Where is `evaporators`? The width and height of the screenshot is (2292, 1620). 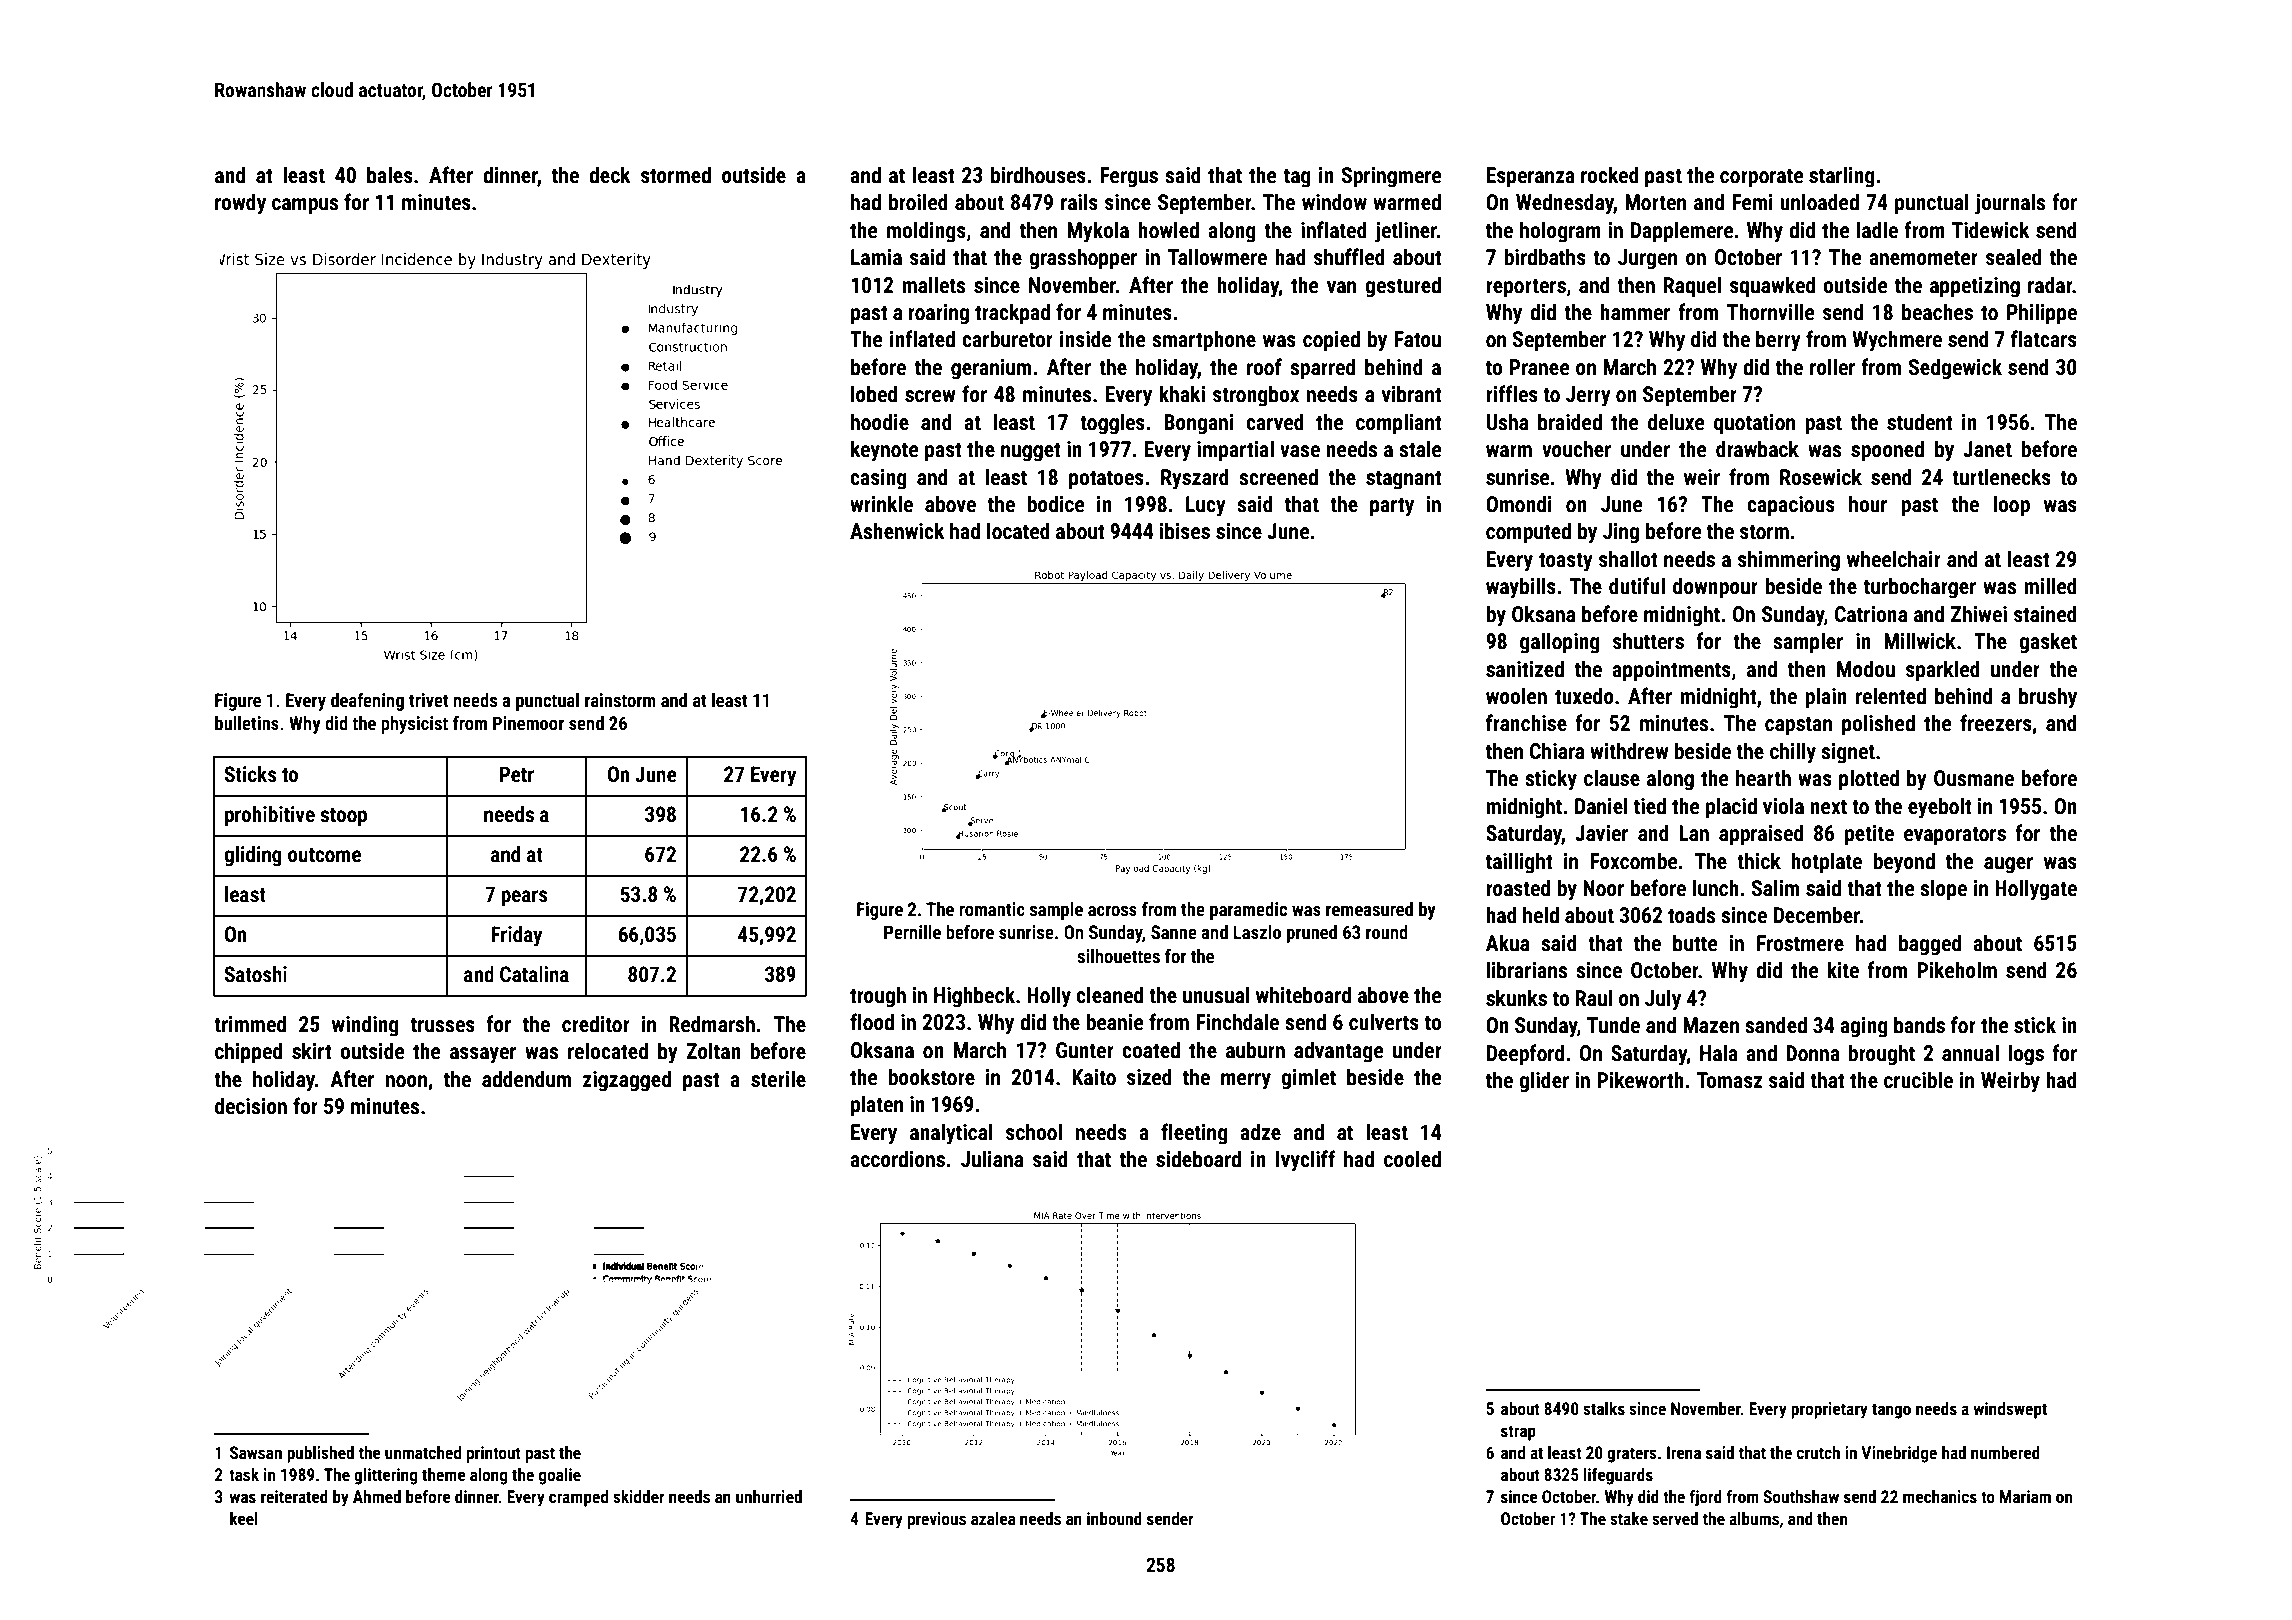
evaporators is located at coordinates (1955, 836).
